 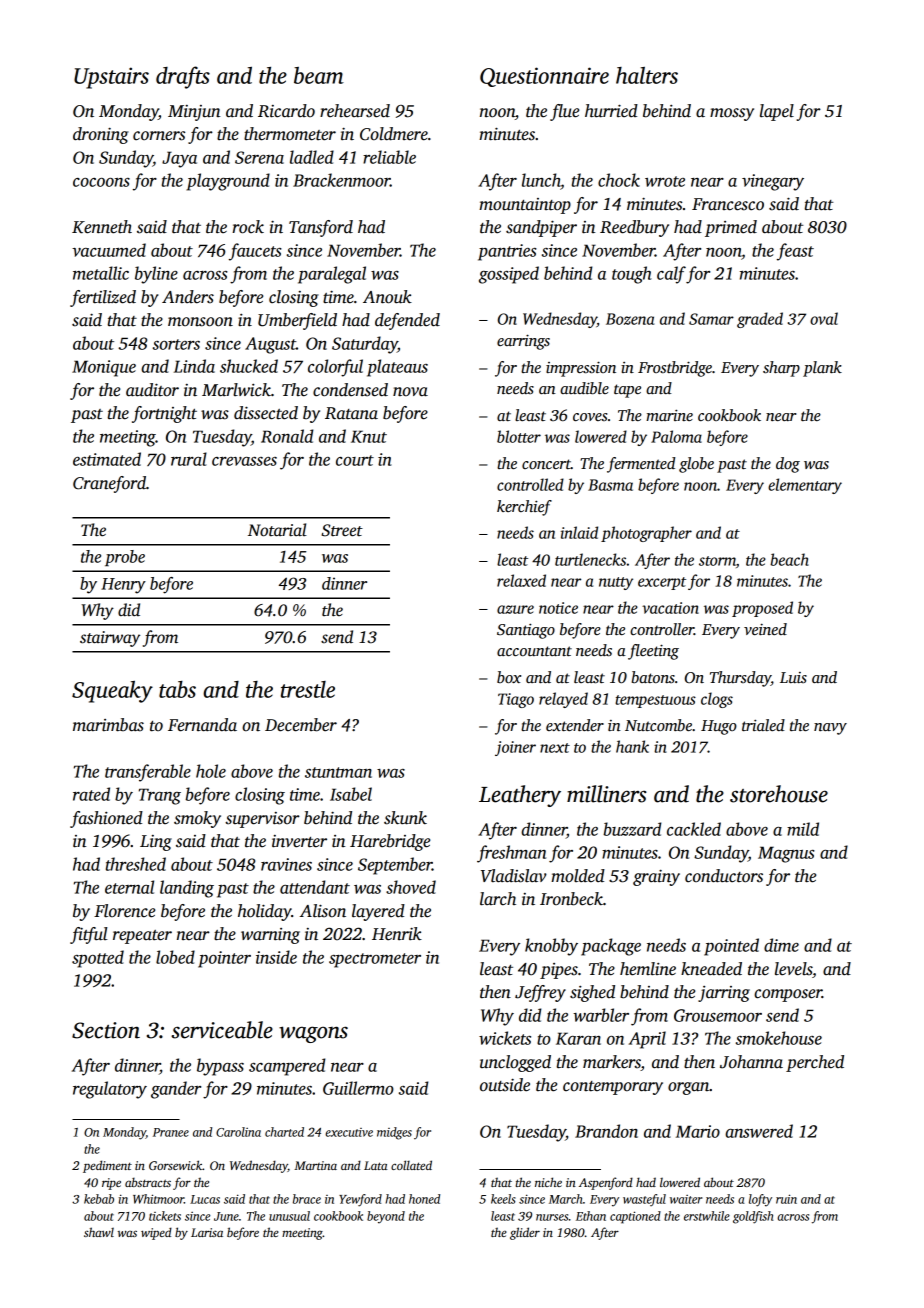 I want to click on fertilized, so click(x=103, y=298).
